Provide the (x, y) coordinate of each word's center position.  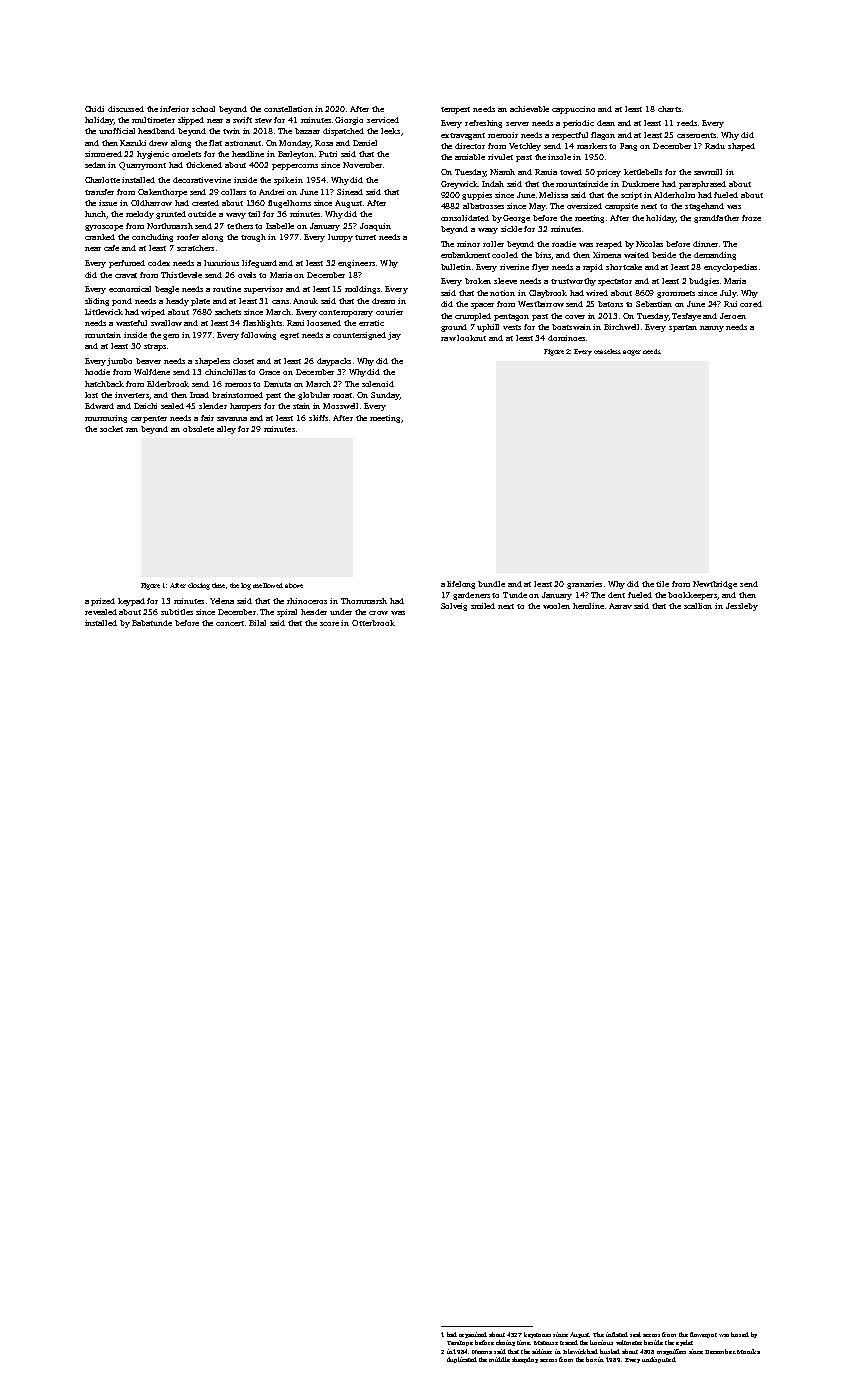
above (294, 585)
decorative (193, 180)
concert (230, 623)
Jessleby (742, 607)
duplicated (462, 1360)
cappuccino (573, 110)
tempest (455, 110)
